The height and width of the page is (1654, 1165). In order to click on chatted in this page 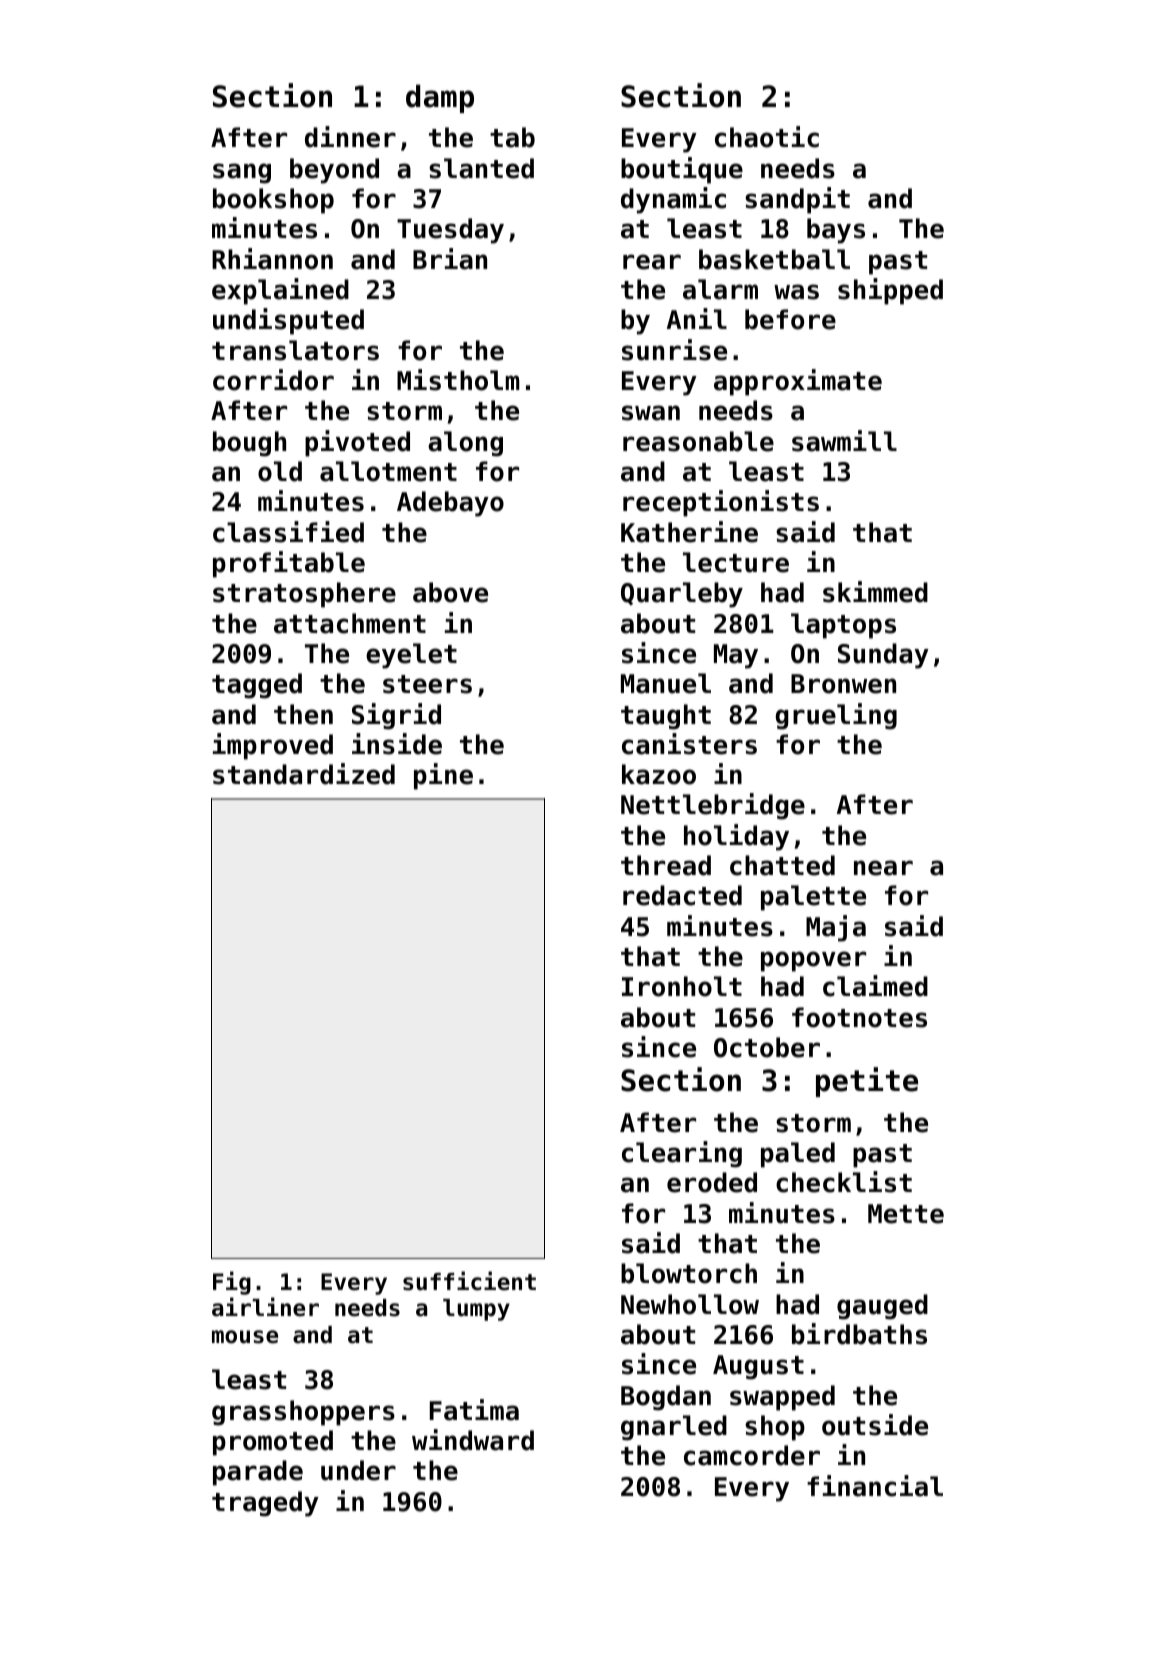, I will do `click(782, 865)`.
